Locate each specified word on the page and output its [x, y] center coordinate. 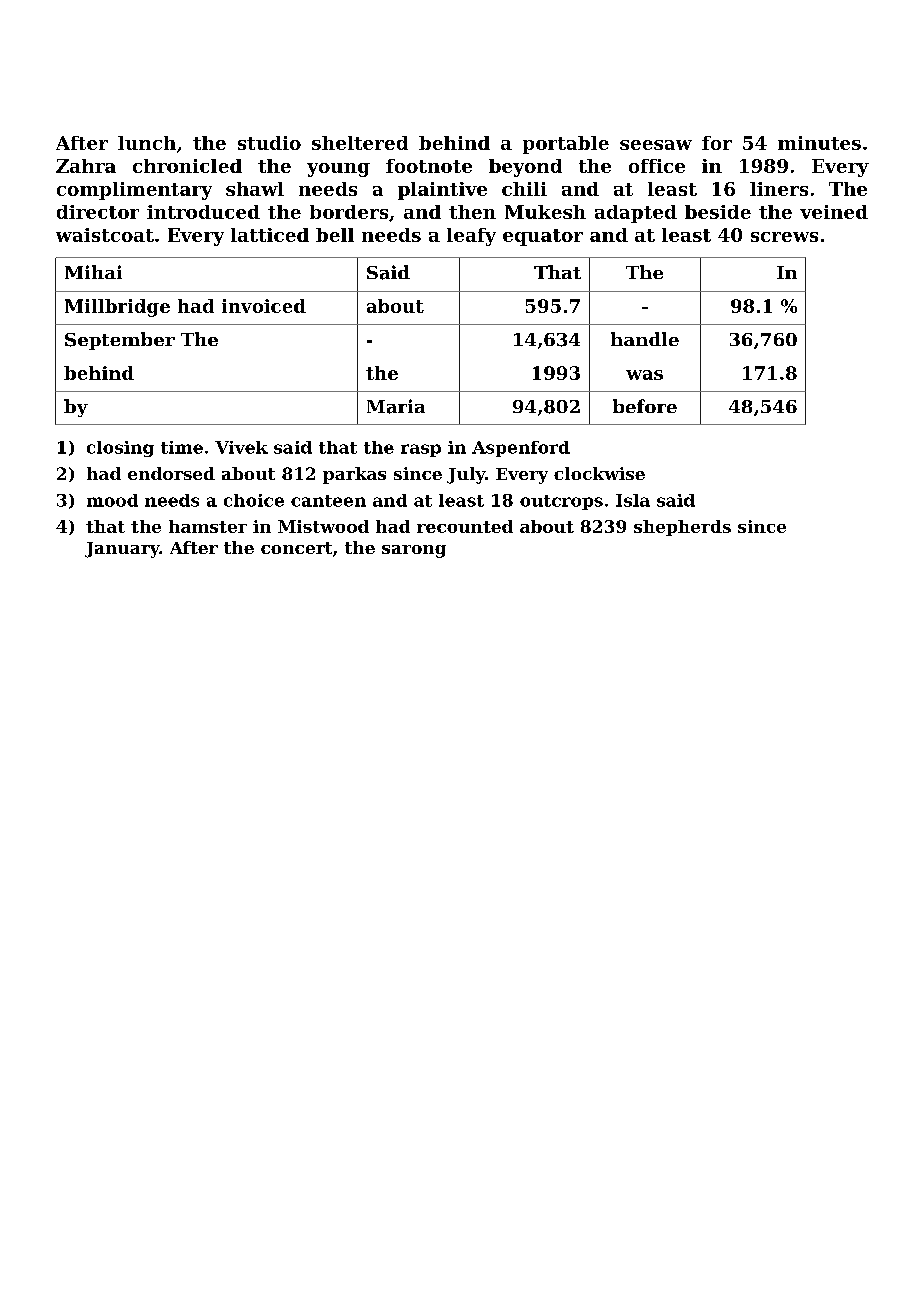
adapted [636, 214]
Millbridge [117, 308]
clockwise [599, 473]
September [120, 341]
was [644, 375]
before [645, 406]
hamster [208, 526]
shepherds [682, 528]
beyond [525, 168]
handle [645, 339]
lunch [147, 143]
